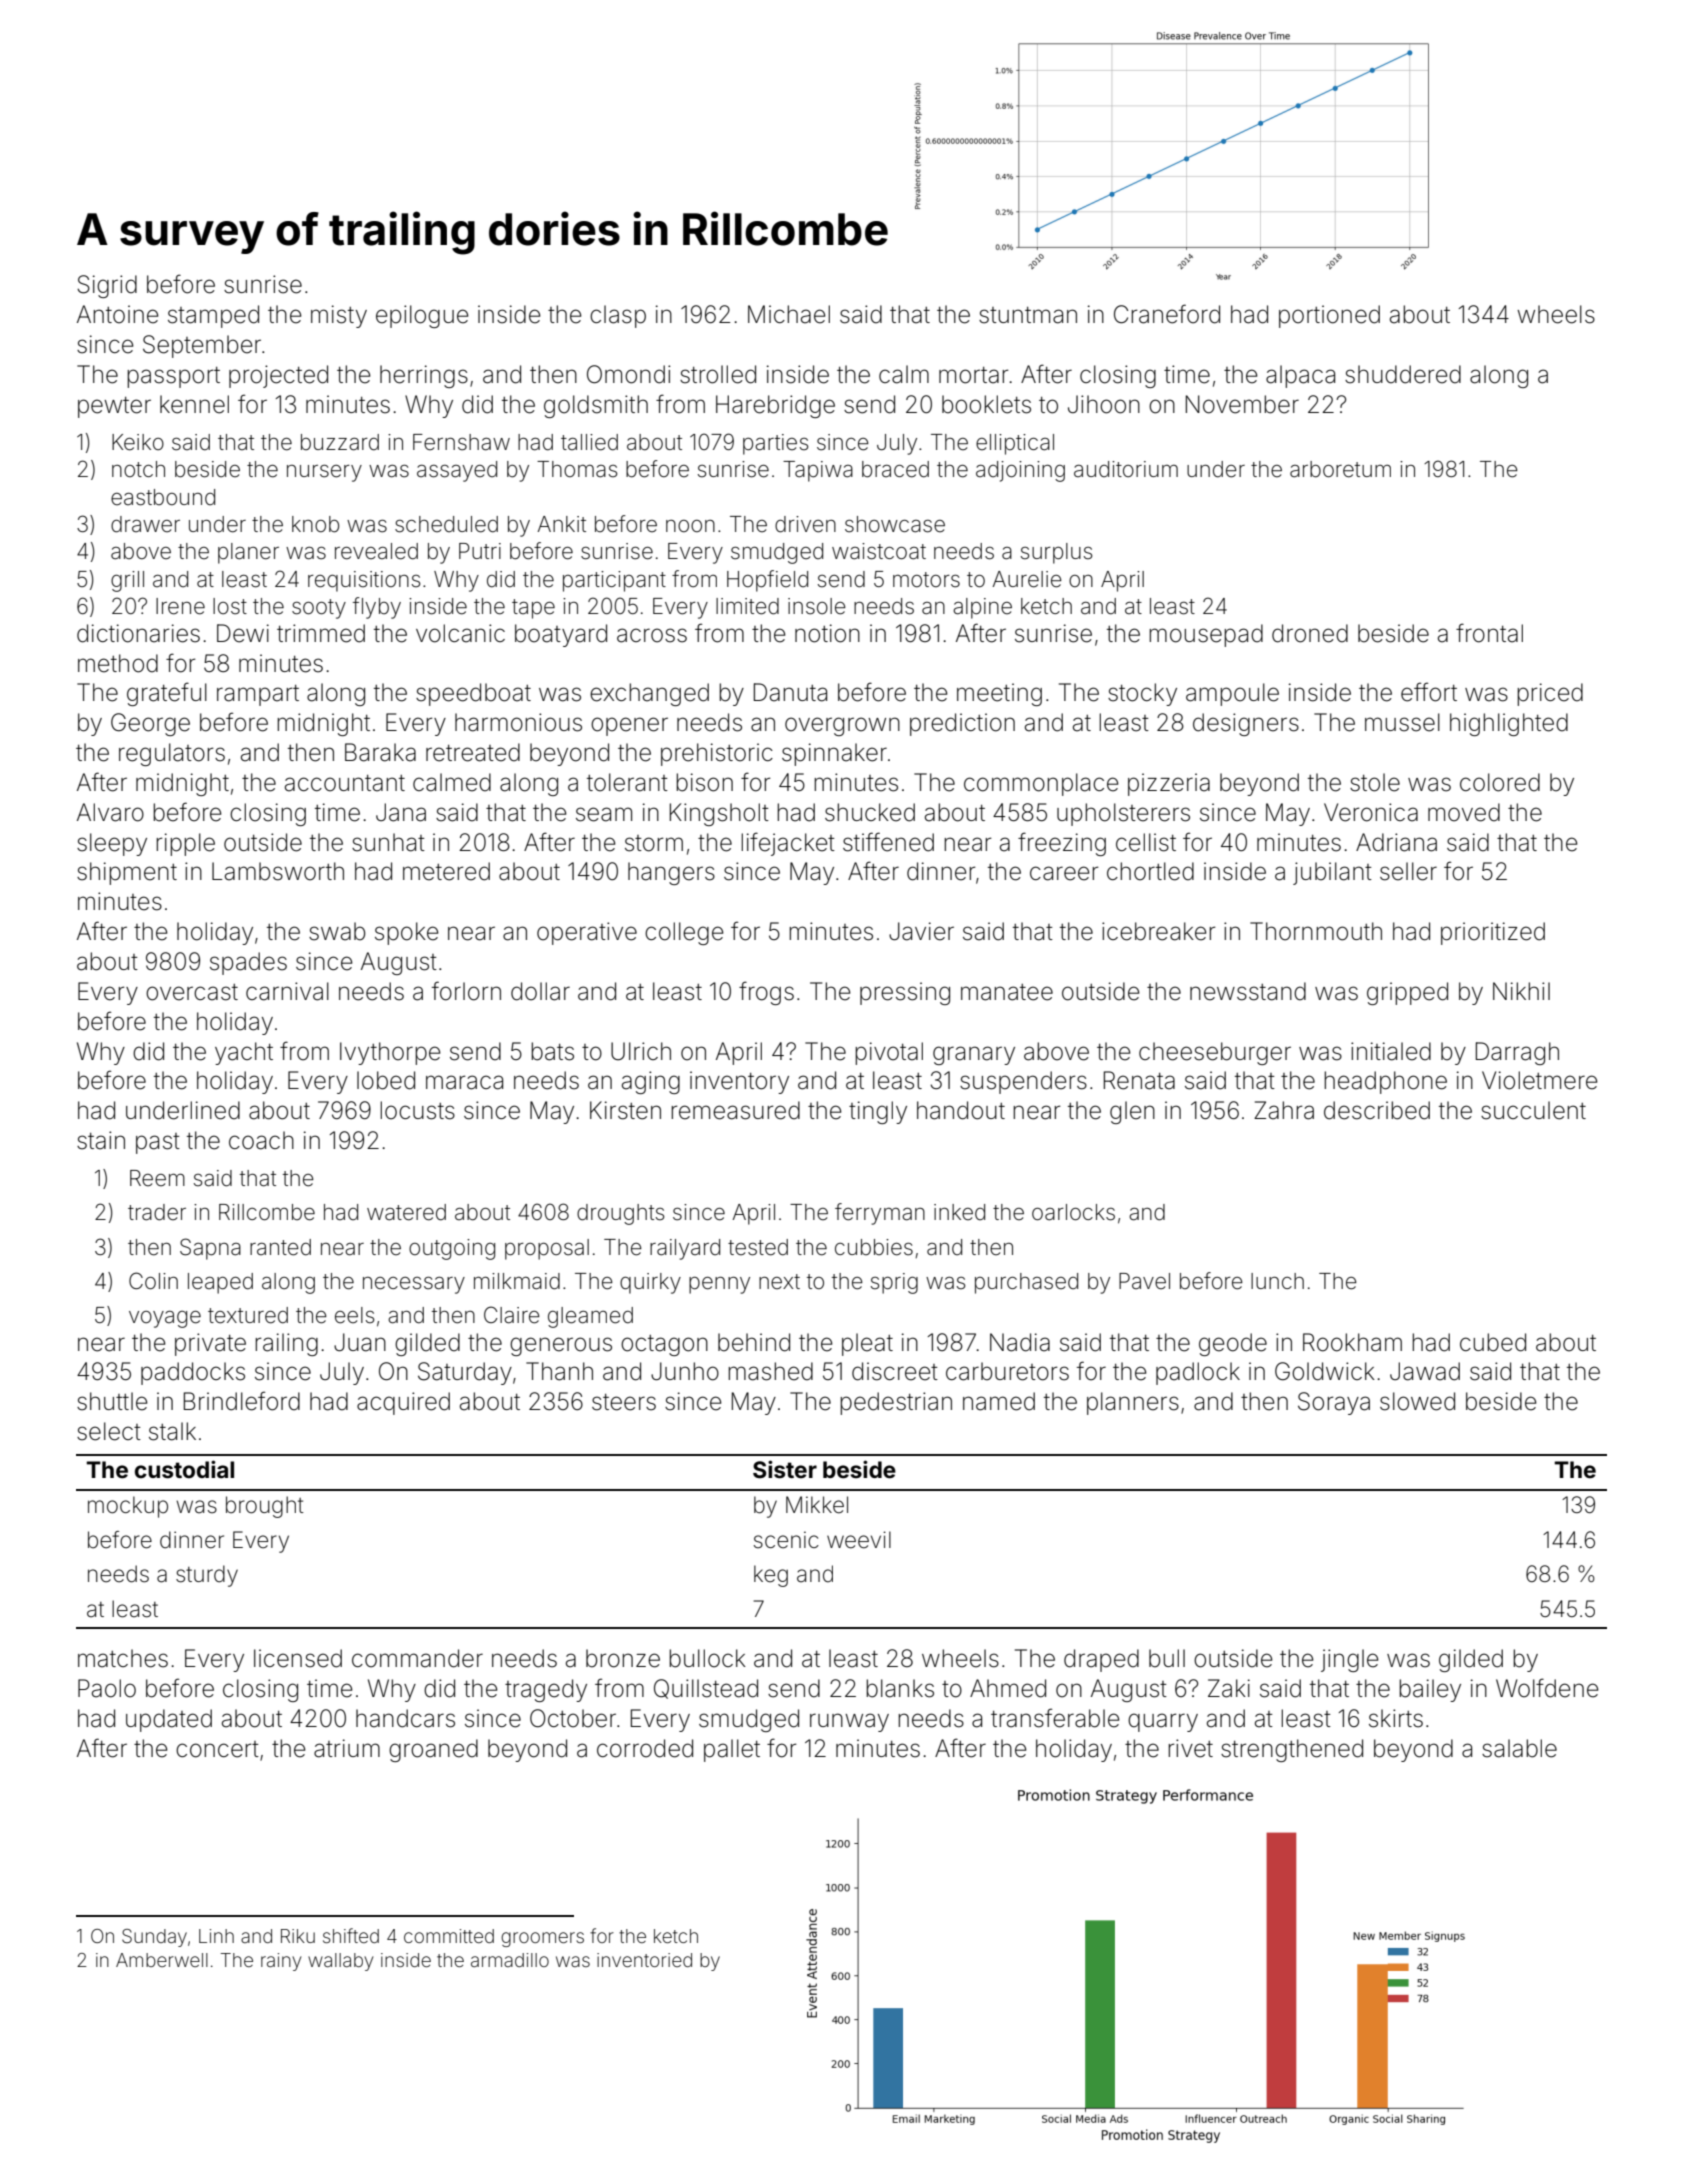 The image size is (1683, 2178). What do you see at coordinates (480, 551) in the screenshot?
I see `Putri` at bounding box center [480, 551].
